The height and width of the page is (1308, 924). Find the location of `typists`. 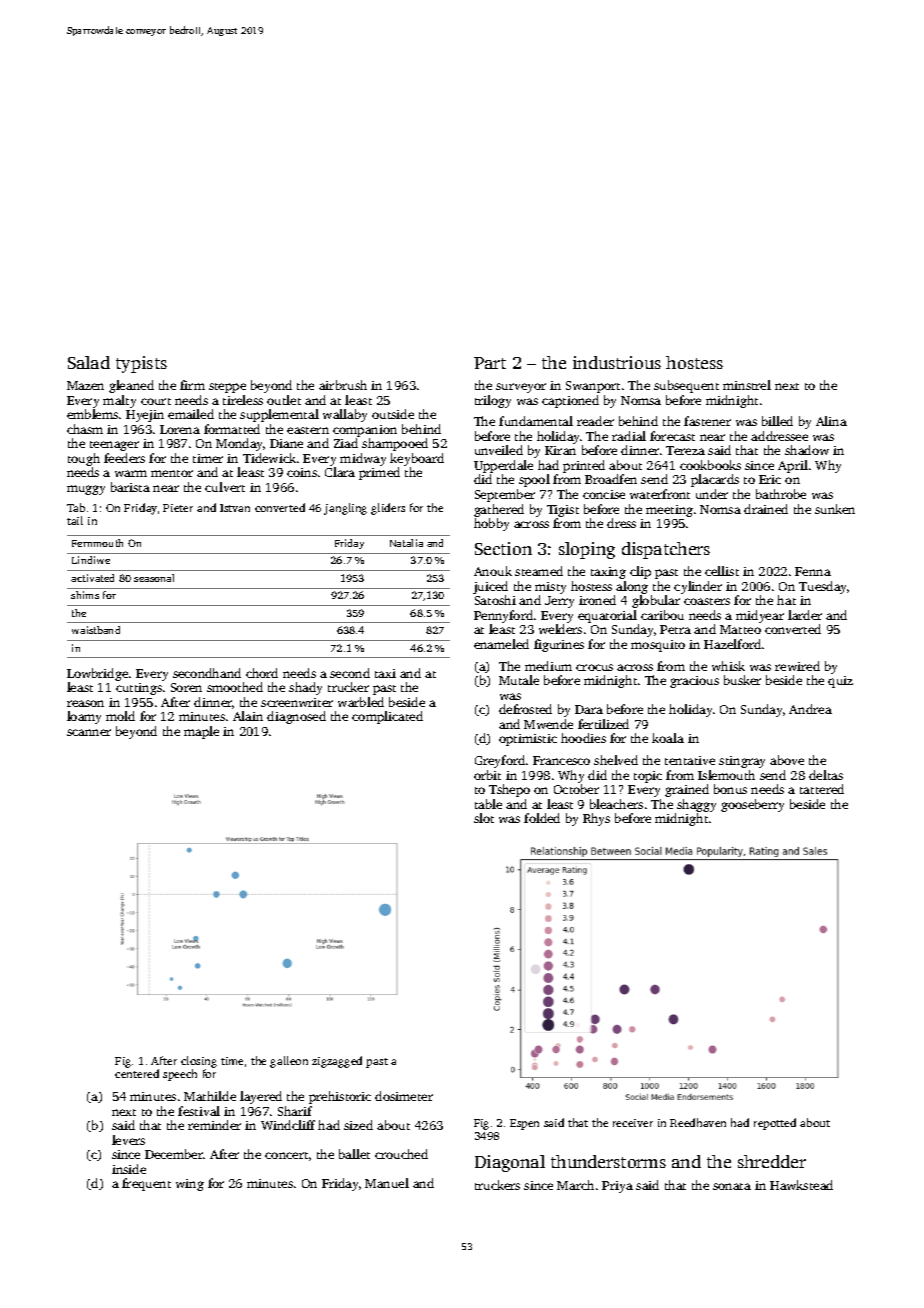

typists is located at coordinates (141, 364).
